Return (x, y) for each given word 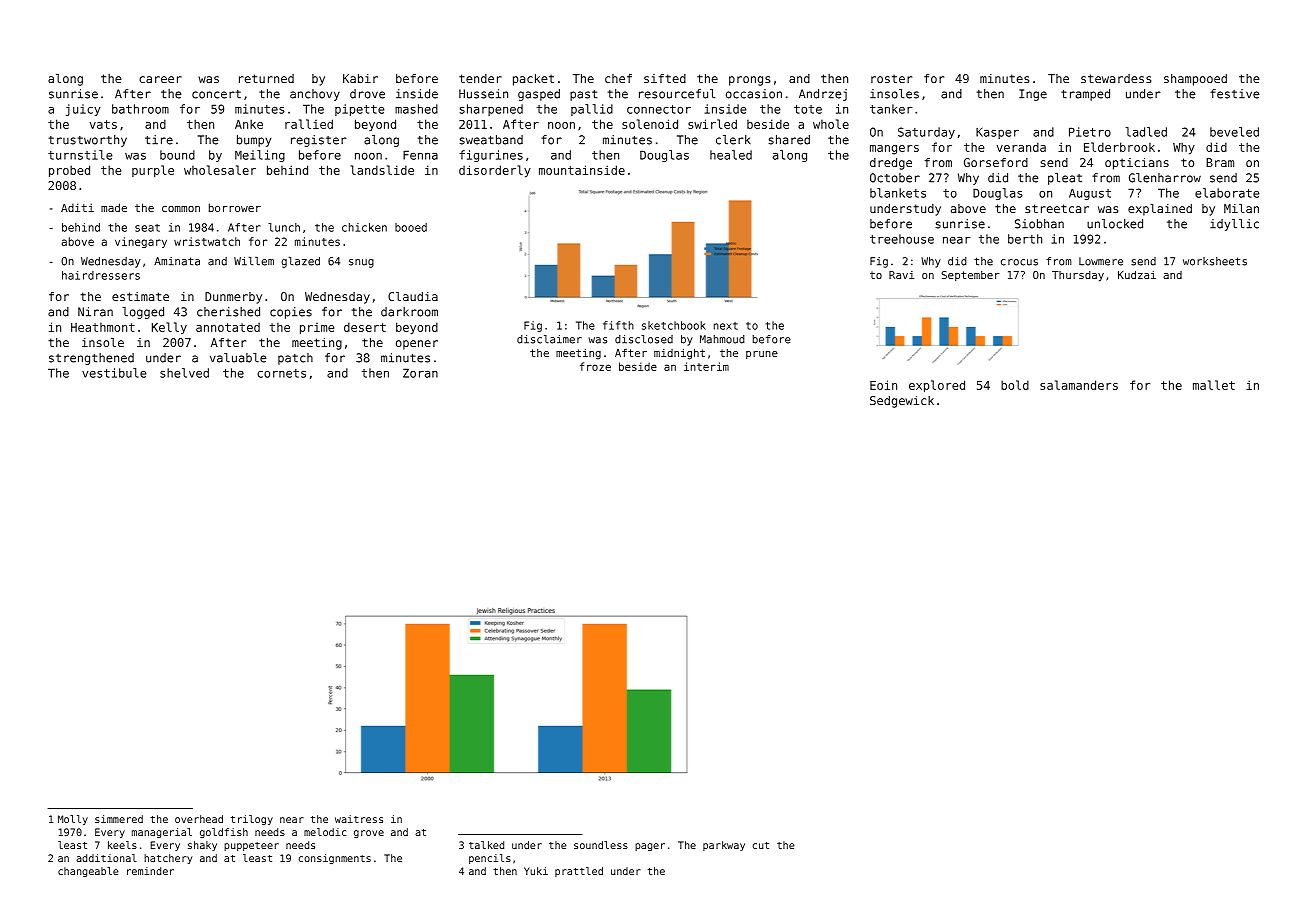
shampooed (1195, 80)
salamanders (1079, 385)
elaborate (1227, 193)
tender (480, 78)
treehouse (902, 239)
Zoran (420, 373)
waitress (359, 819)
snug (361, 263)
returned (266, 78)
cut (761, 845)
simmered (119, 819)
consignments (335, 859)
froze (595, 366)
